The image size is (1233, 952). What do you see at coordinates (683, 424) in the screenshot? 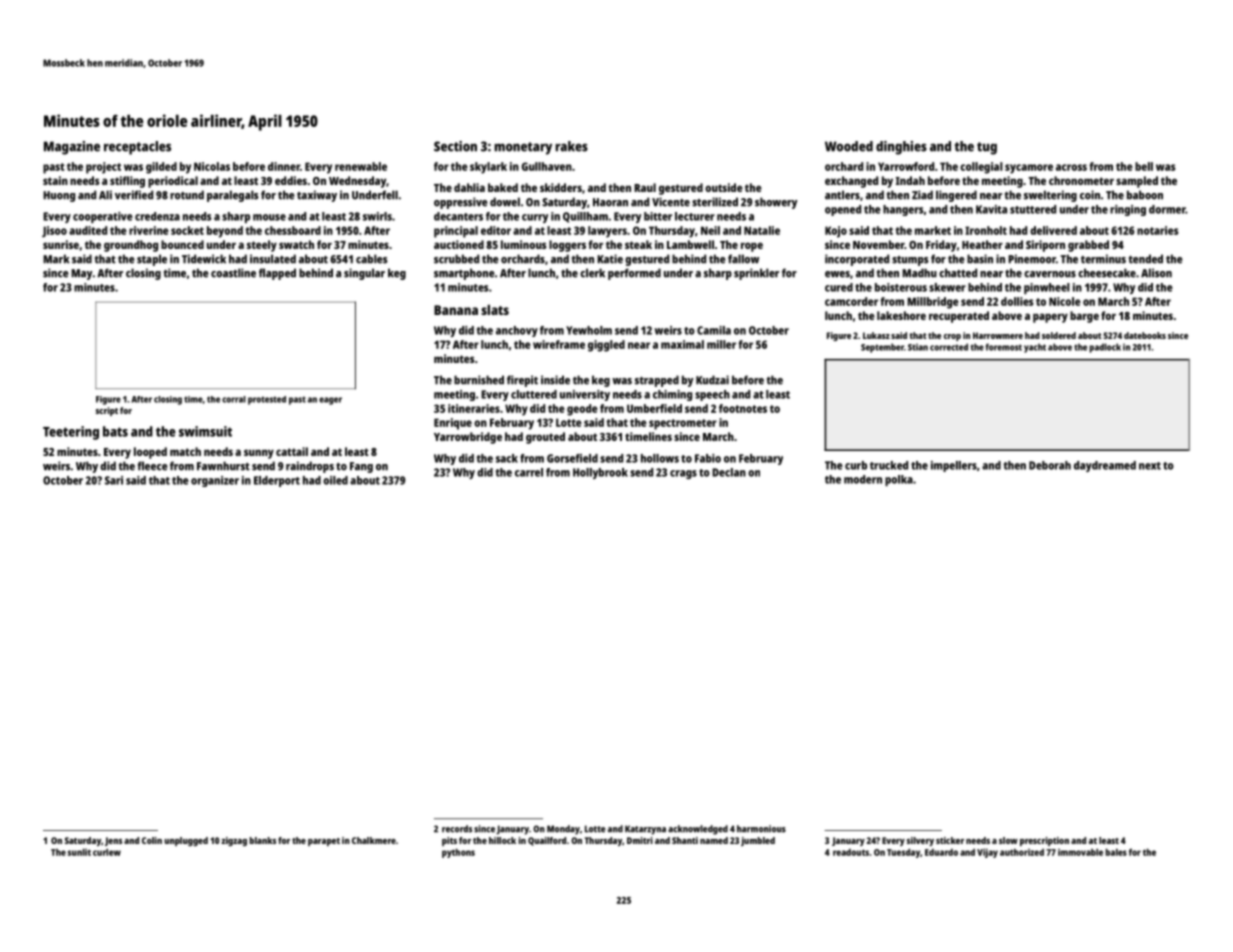
I see `spectrometer` at bounding box center [683, 424].
